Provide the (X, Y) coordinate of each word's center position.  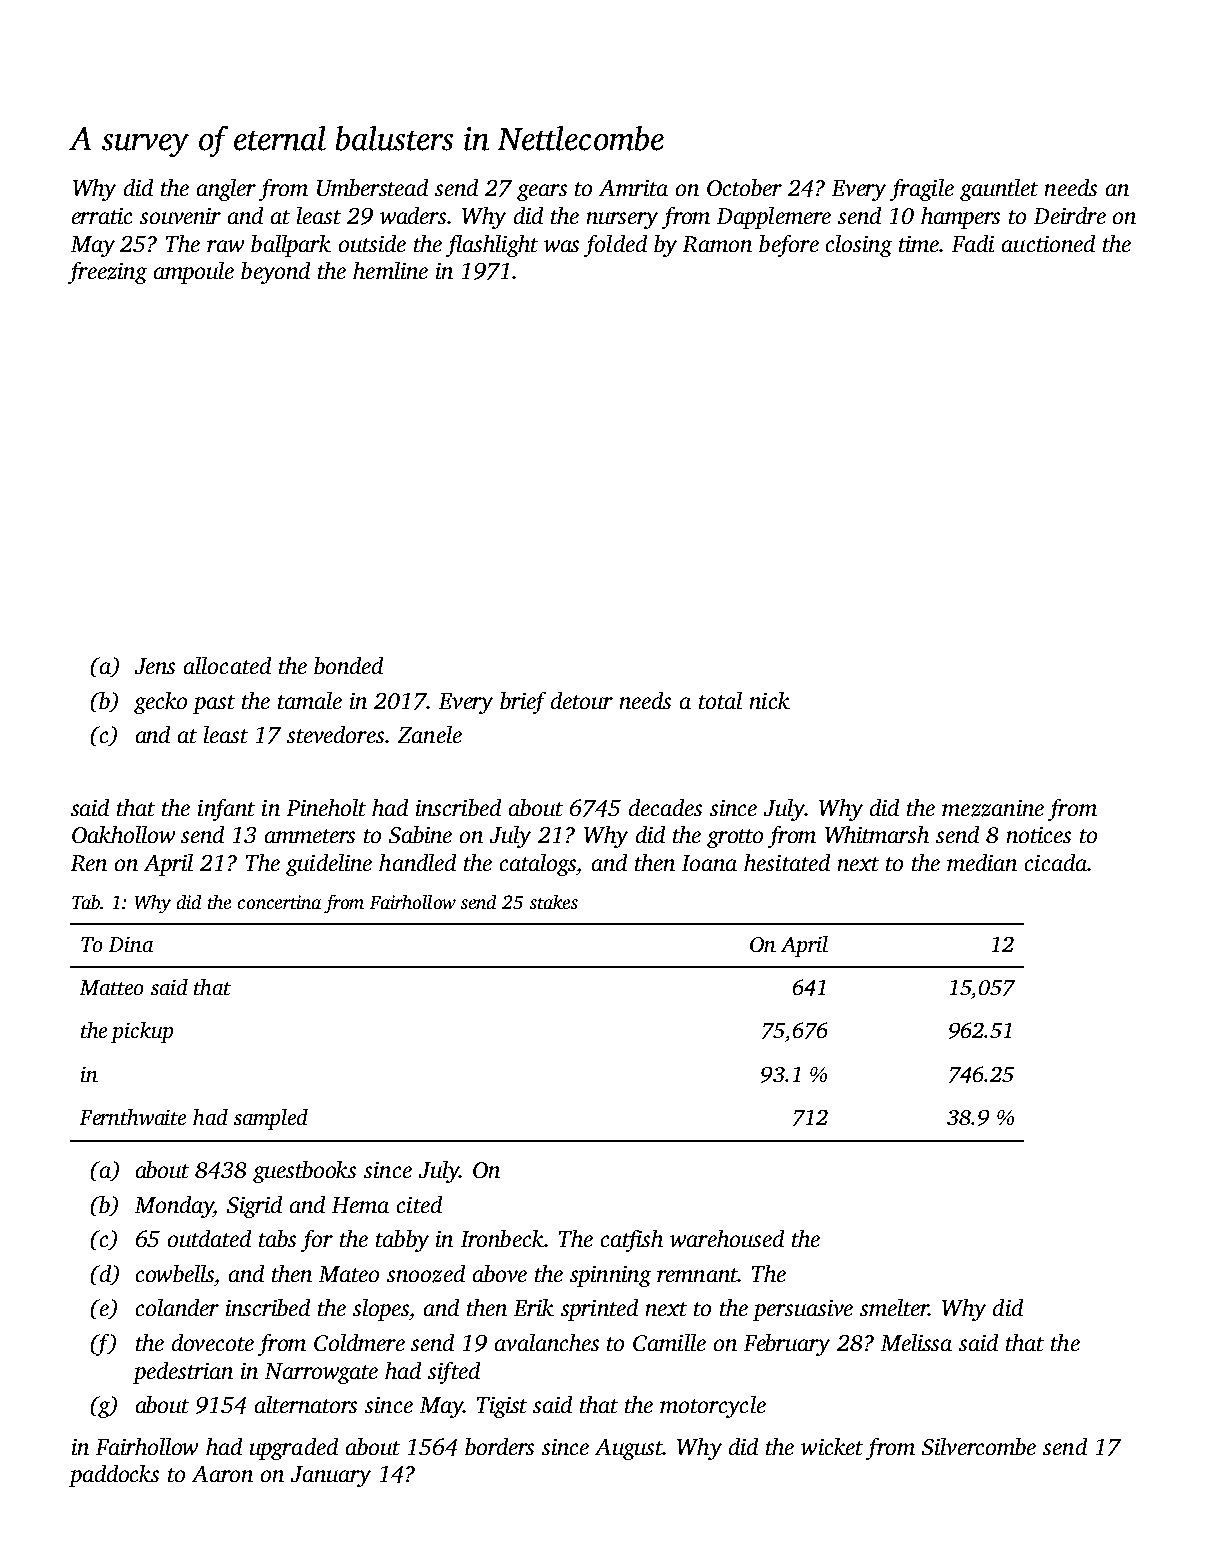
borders (499, 1446)
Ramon (717, 244)
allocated (227, 665)
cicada (1056, 862)
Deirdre (1070, 215)
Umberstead (372, 187)
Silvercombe (979, 1446)
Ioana (709, 863)
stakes (554, 902)
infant (226, 810)
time (919, 244)
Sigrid (254, 1207)
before (789, 246)
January (331, 1476)
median (982, 862)
